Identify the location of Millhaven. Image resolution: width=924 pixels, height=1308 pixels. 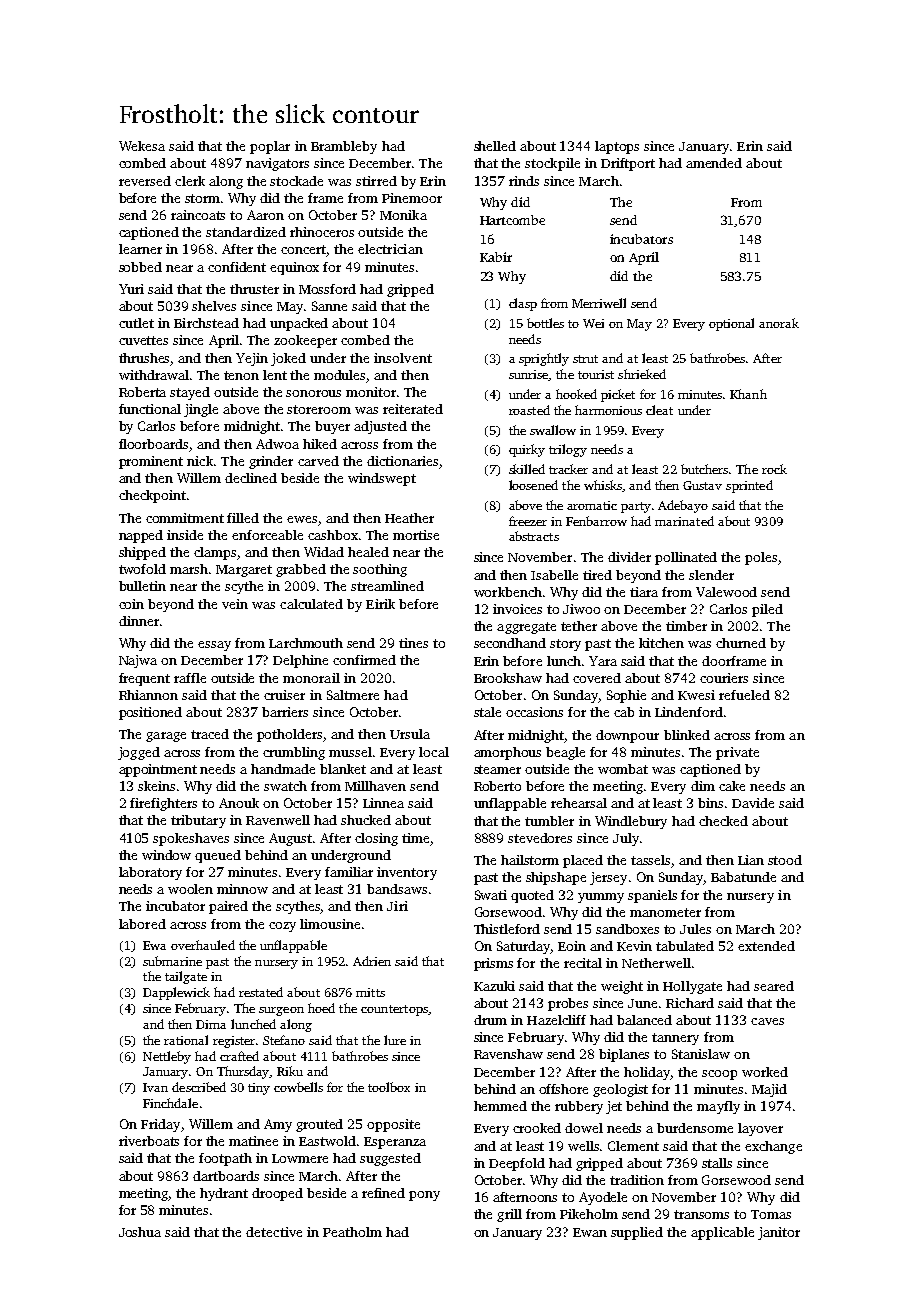
(375, 786).
